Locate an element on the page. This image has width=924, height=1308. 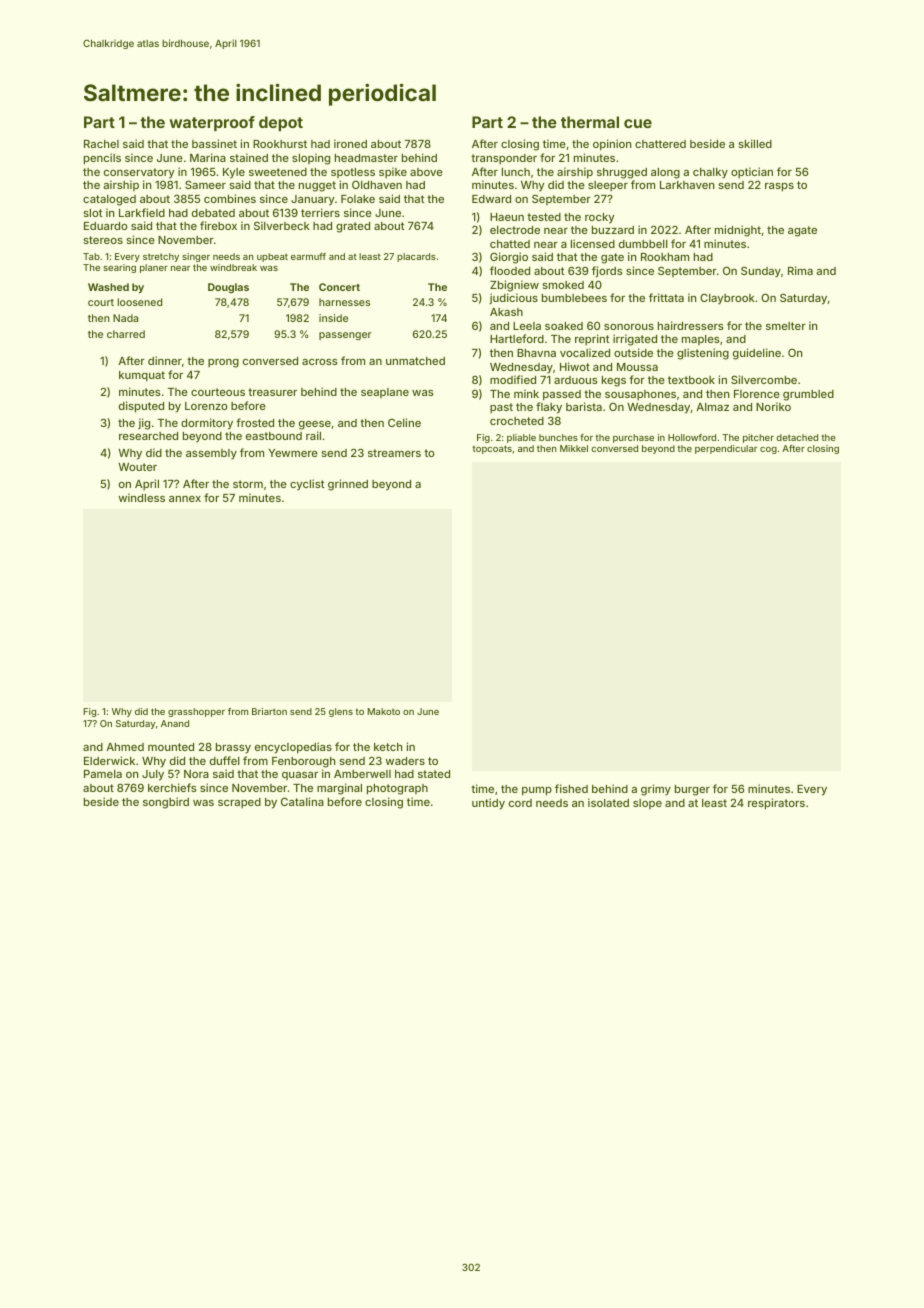
harnesses is located at coordinates (344, 302).
